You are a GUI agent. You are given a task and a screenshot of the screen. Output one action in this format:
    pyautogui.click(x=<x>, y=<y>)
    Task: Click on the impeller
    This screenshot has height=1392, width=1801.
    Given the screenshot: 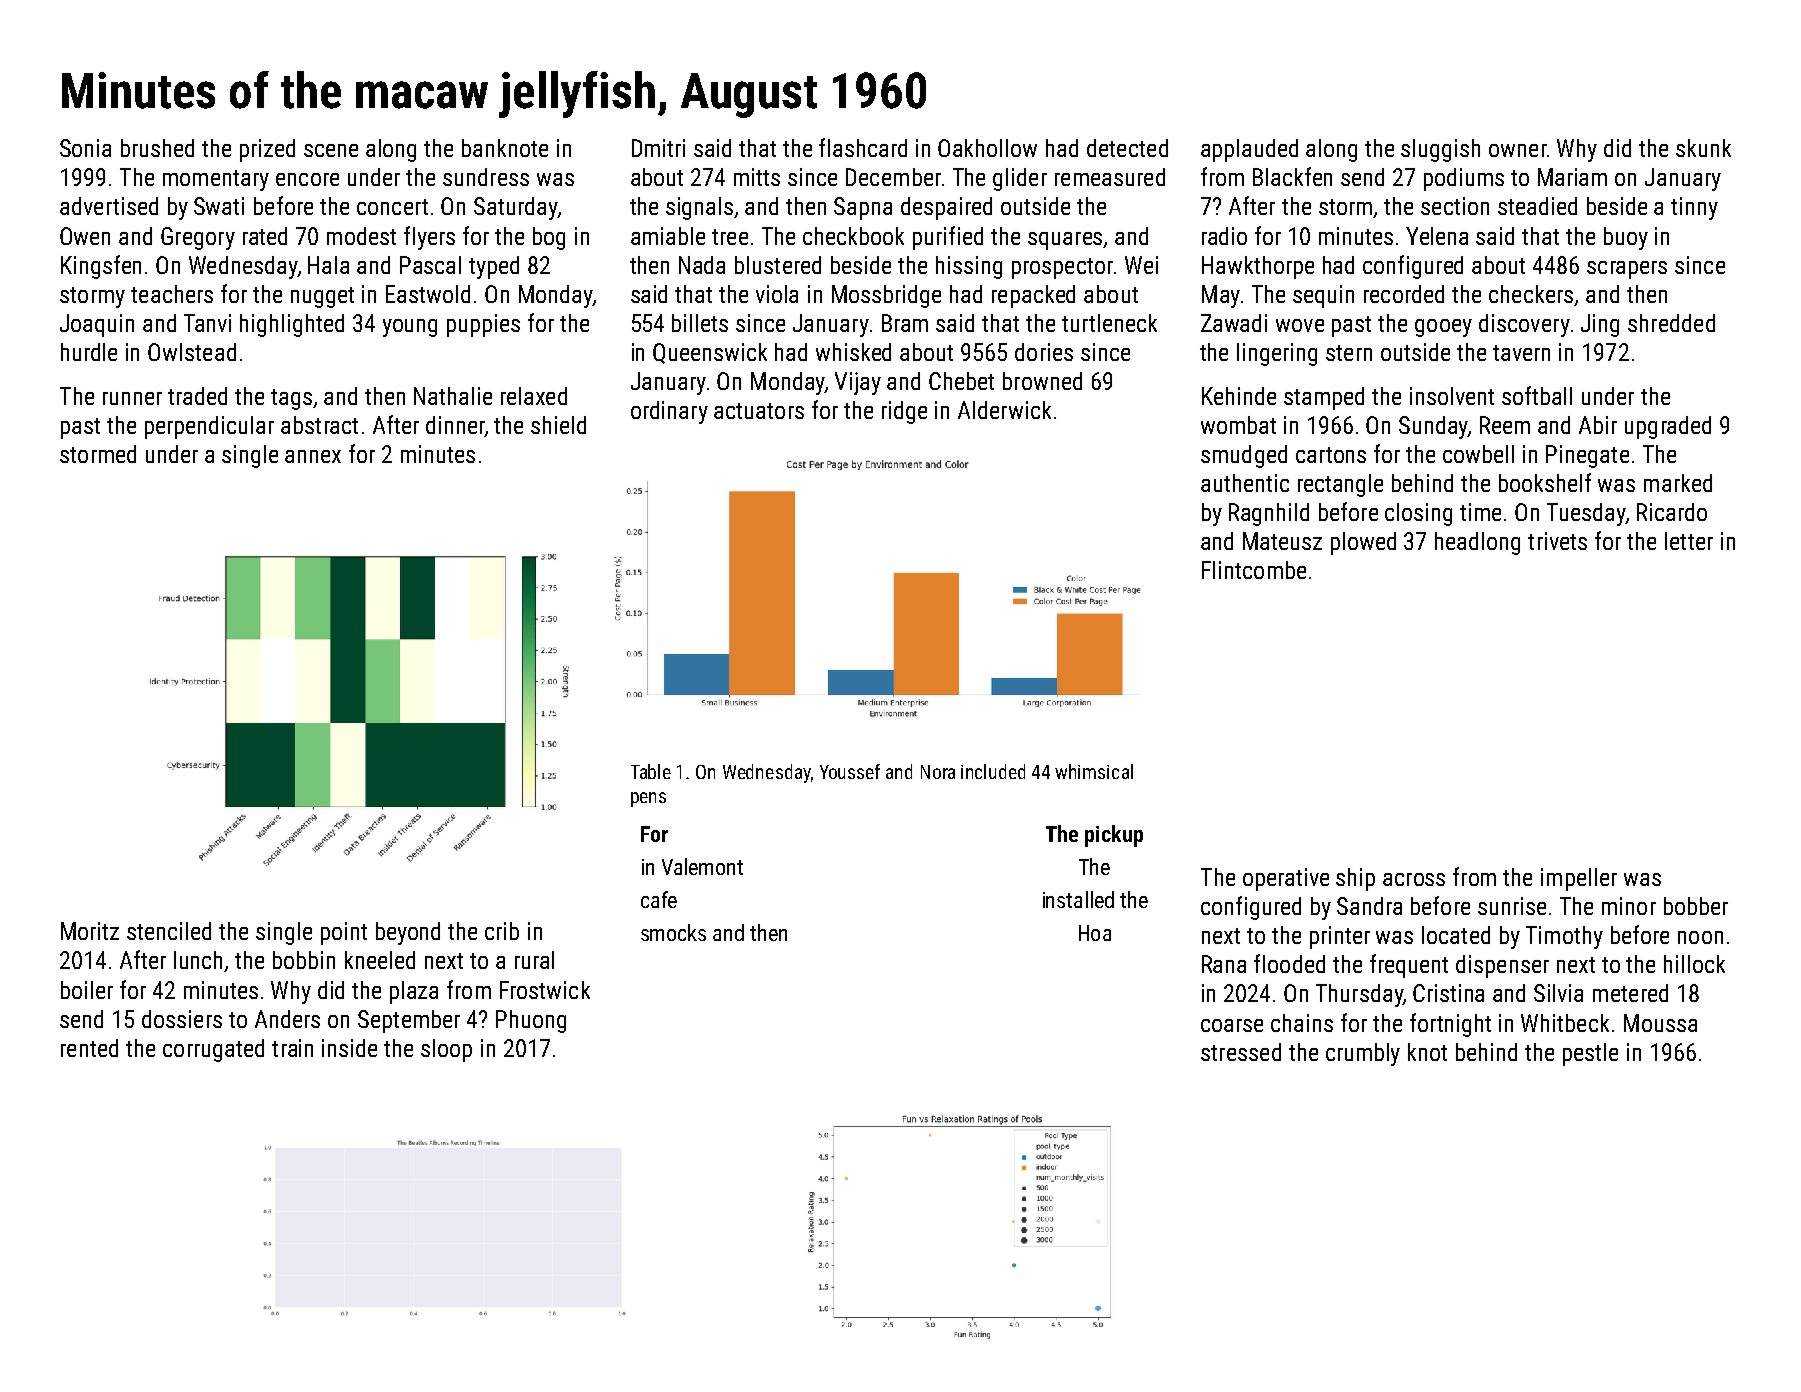 What is the action you would take?
    pyautogui.click(x=1579, y=879)
